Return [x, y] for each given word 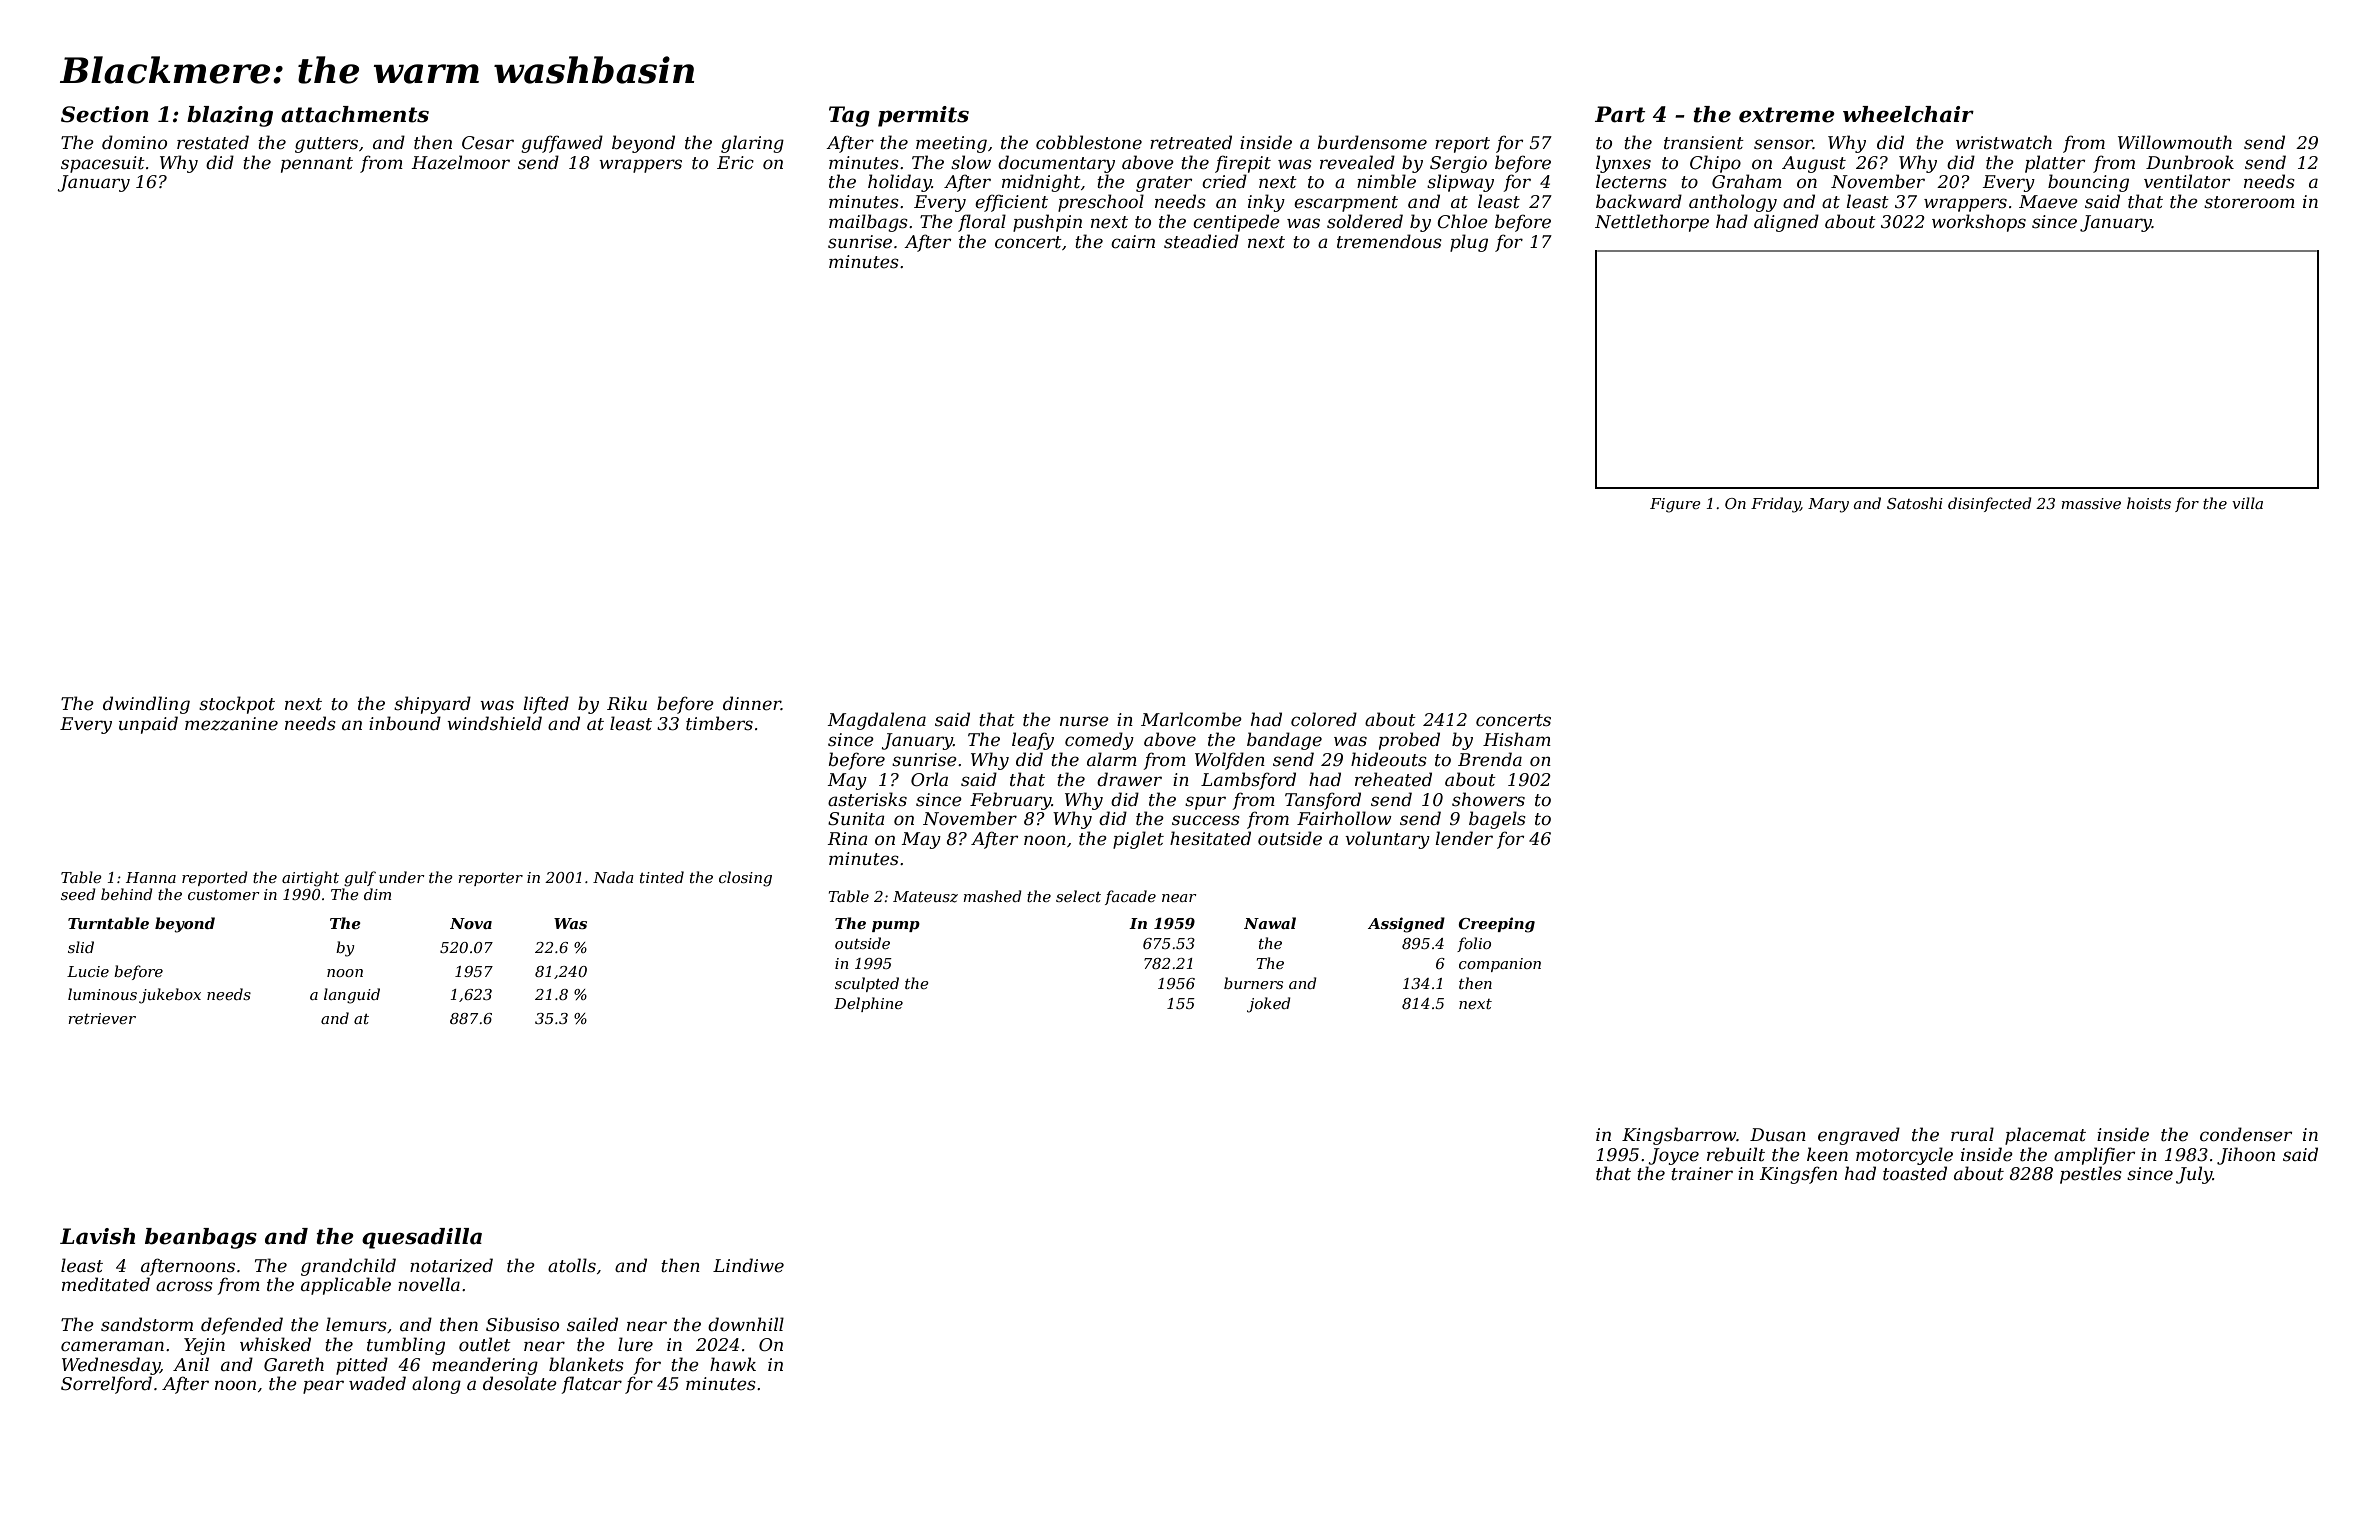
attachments [355, 114]
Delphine [868, 1004]
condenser [2246, 1134]
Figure [1675, 505]
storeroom [2249, 202]
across [184, 1286]
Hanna [151, 877]
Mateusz [925, 897]
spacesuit [103, 164]
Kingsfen [1798, 1175]
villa [2247, 503]
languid [352, 996]
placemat [2045, 1136]
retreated [1191, 142]
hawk [733, 1364]
